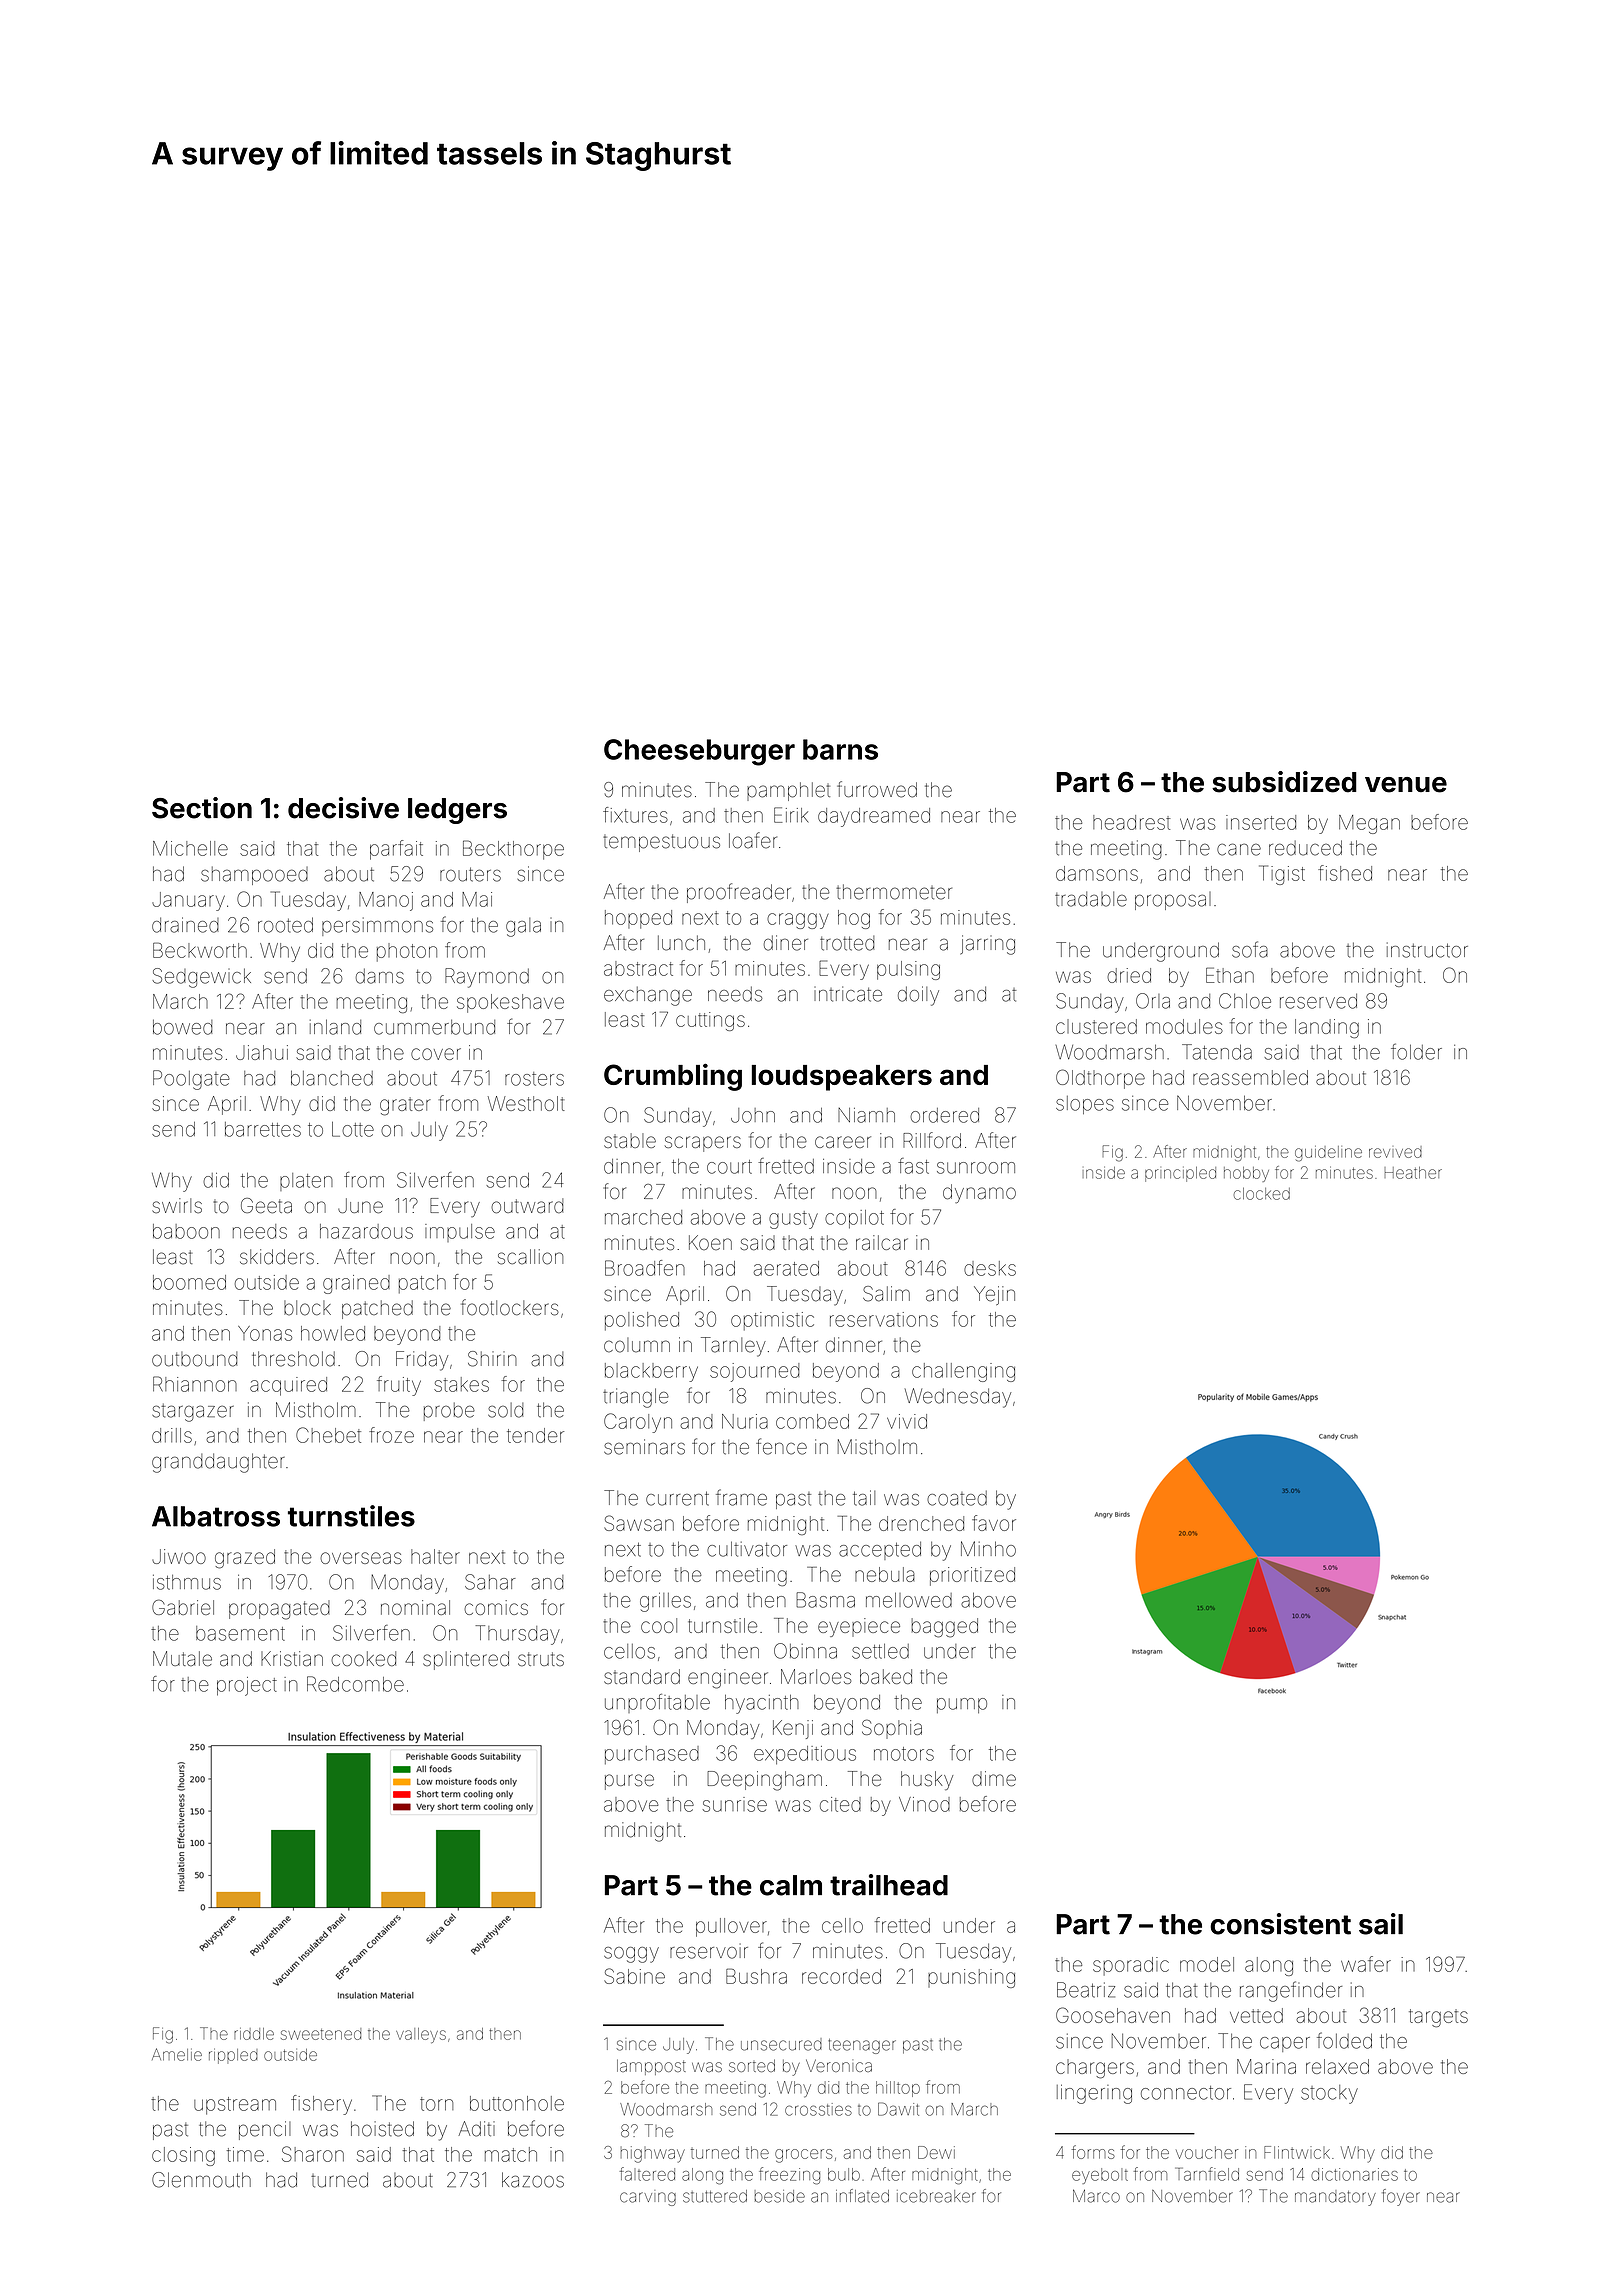 This document has height=2292, width=1620. What do you see at coordinates (840, 749) in the document?
I see `barns` at bounding box center [840, 749].
